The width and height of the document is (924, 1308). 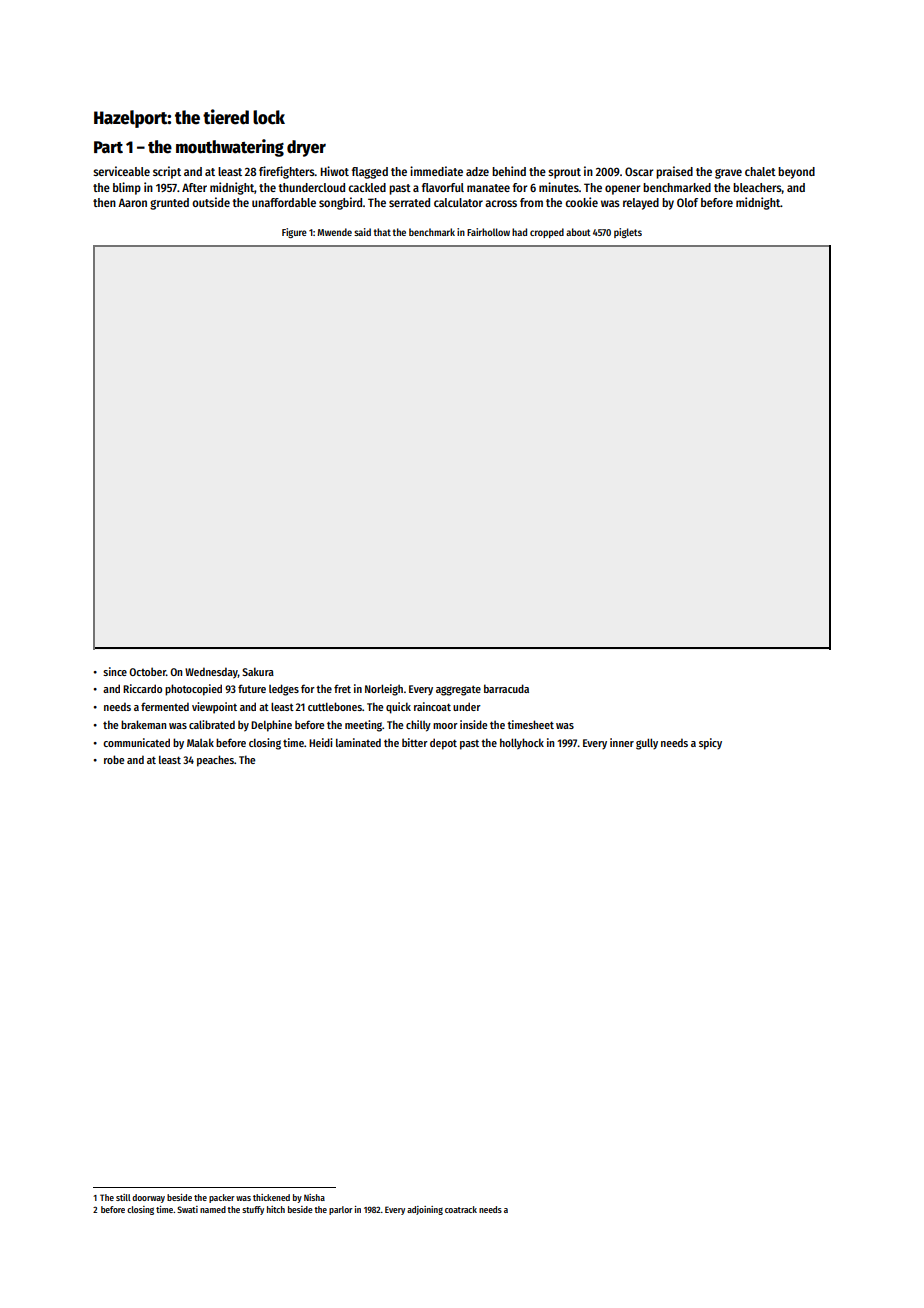 I want to click on stuffy, so click(x=253, y=1210).
